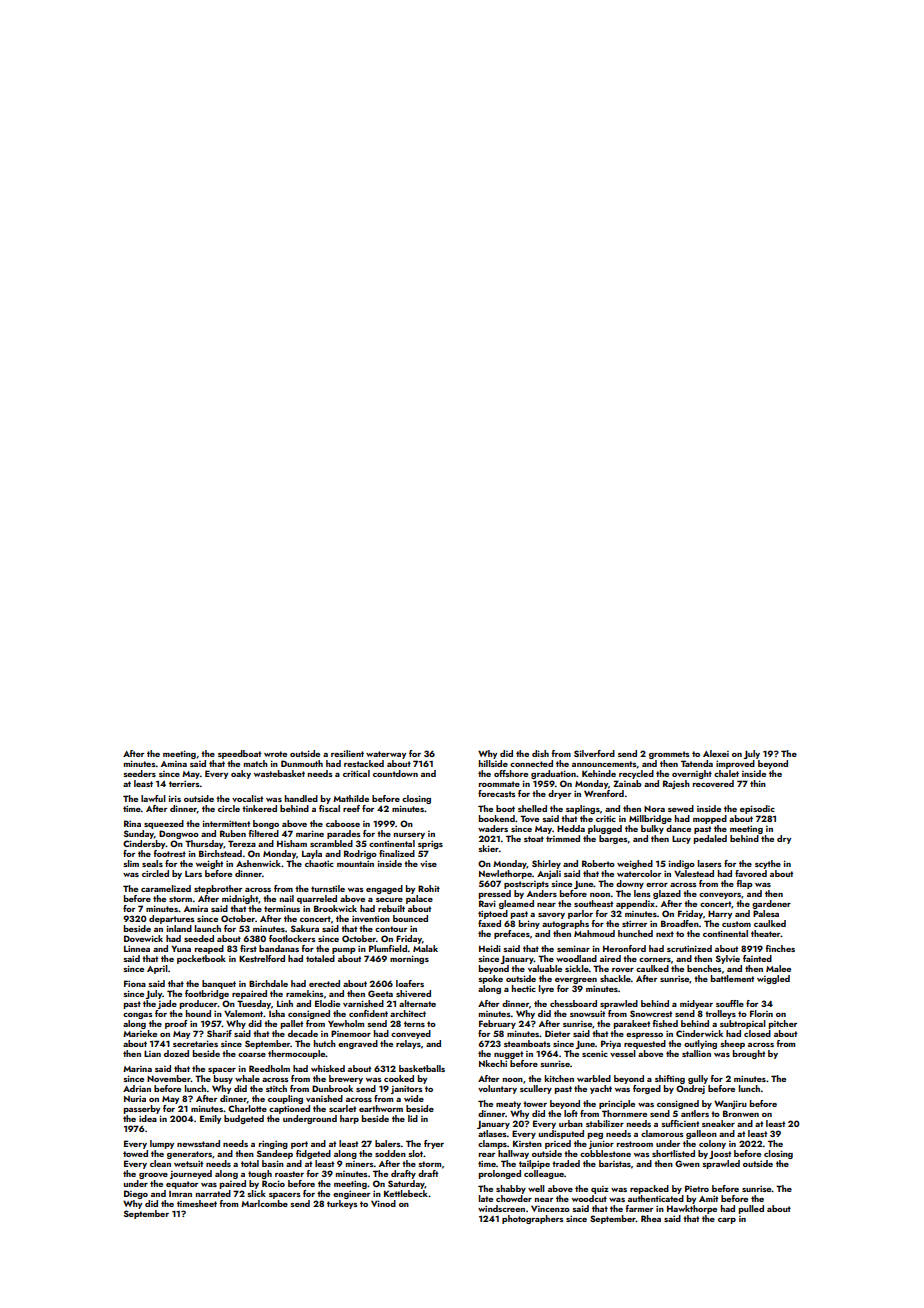 This screenshot has height=1308, width=924. Describe the element at coordinates (287, 898) in the screenshot. I see `nail` at that location.
